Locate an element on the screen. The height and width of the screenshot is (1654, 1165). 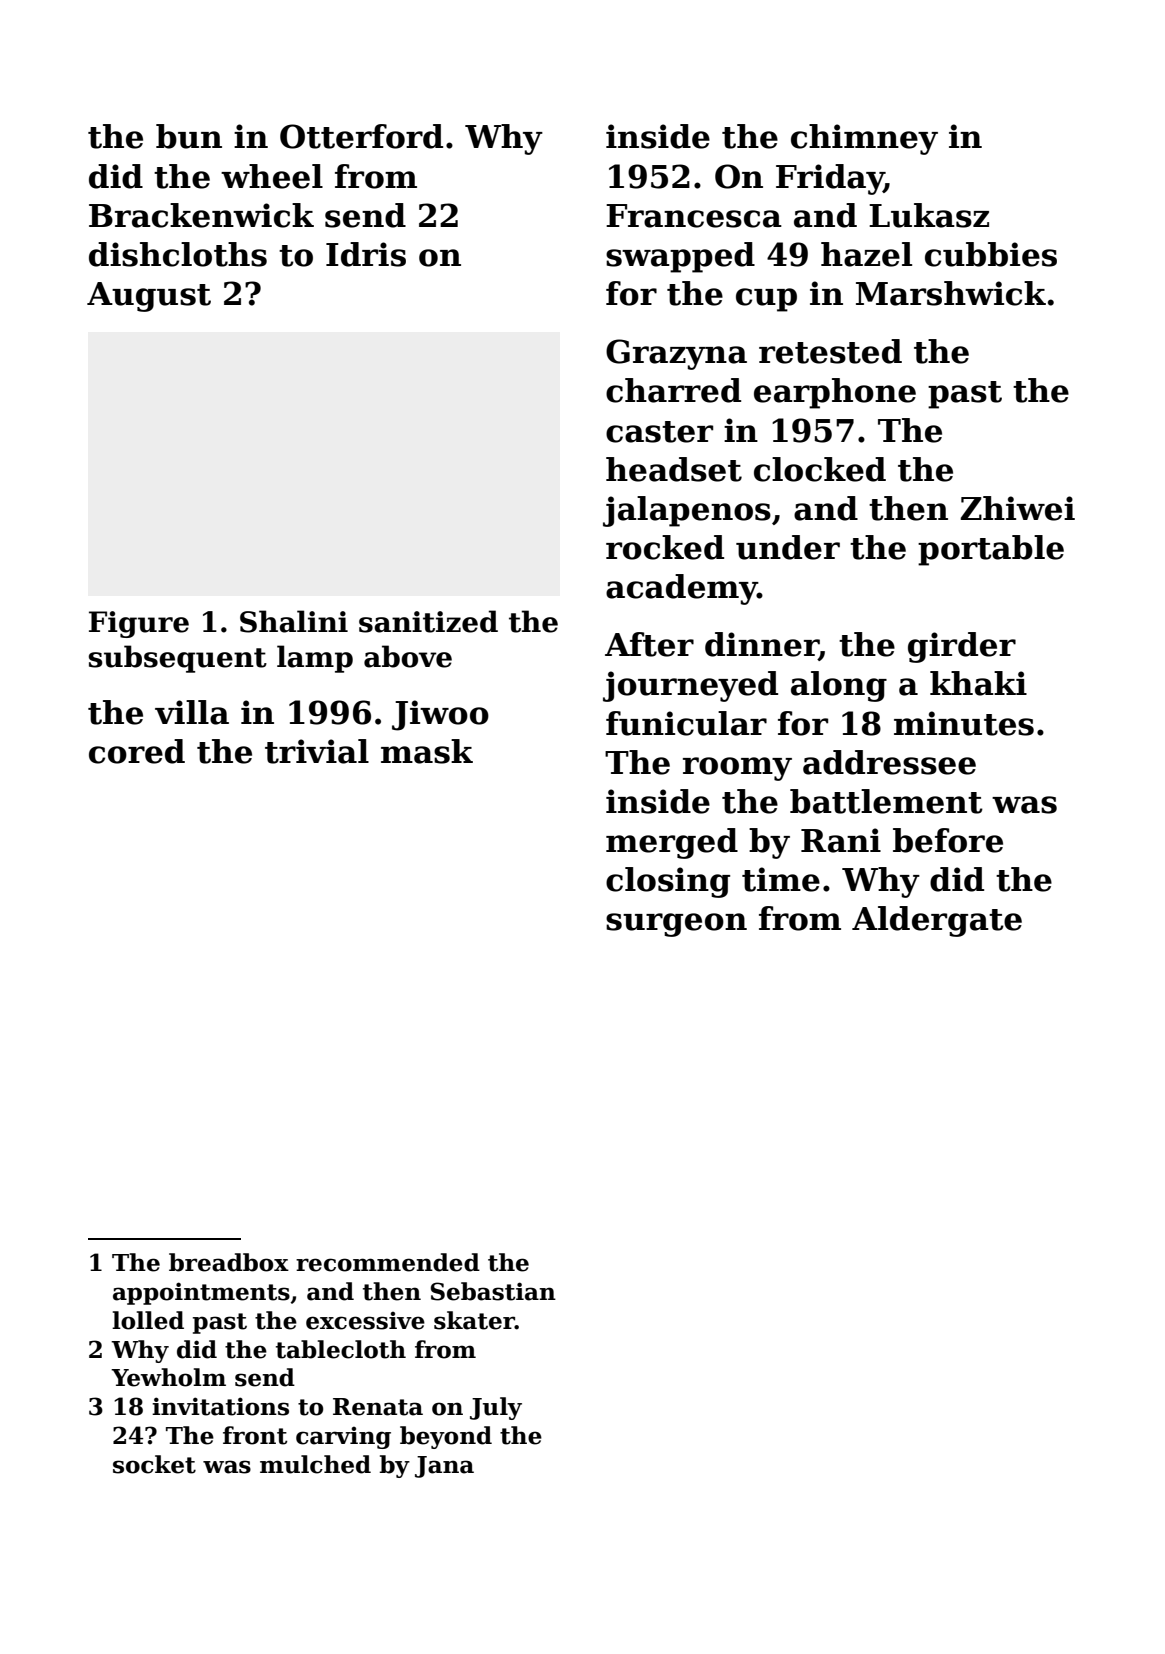
time is located at coordinates (781, 879).
